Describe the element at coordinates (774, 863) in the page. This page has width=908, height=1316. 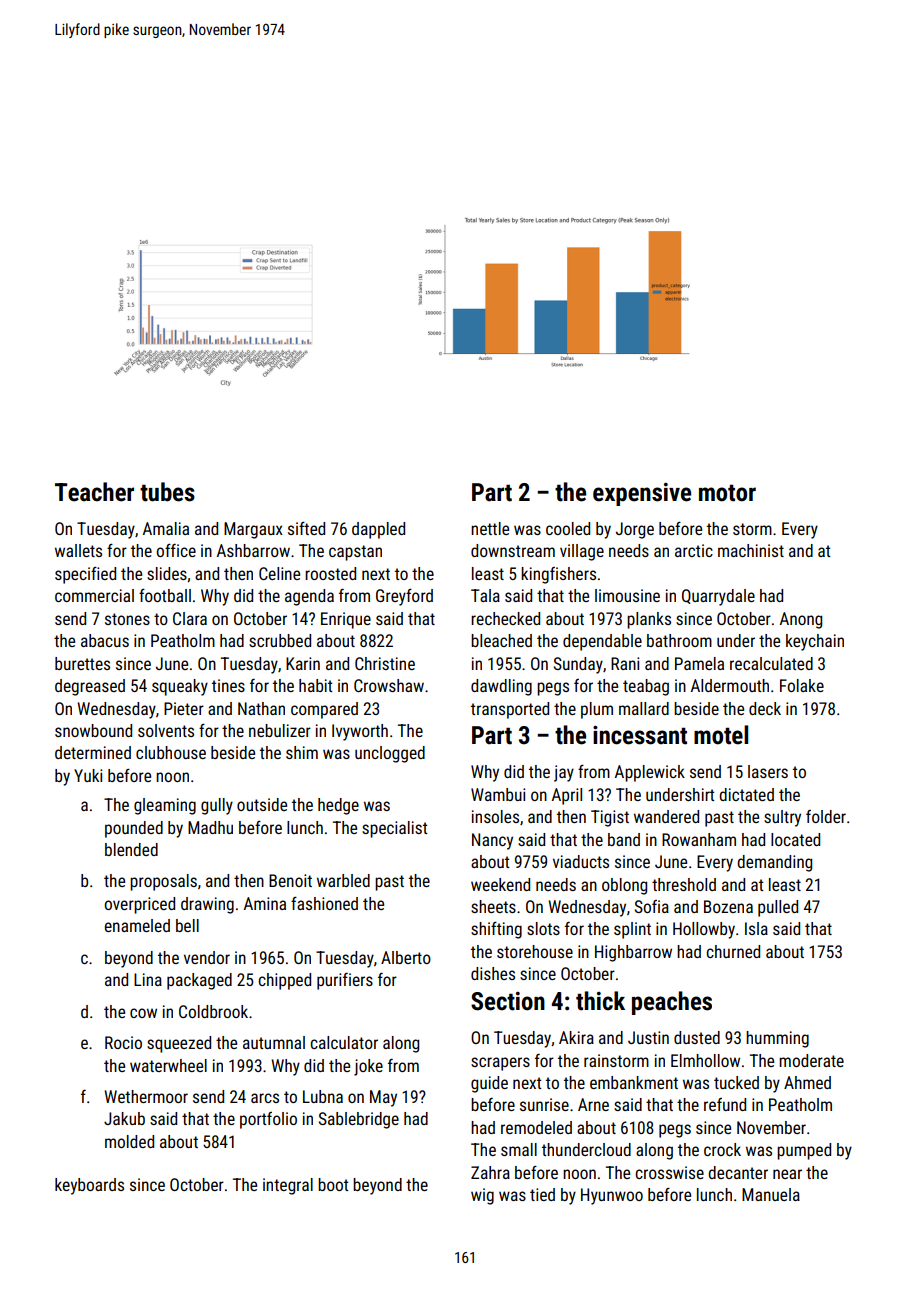
I see `demanding` at that location.
